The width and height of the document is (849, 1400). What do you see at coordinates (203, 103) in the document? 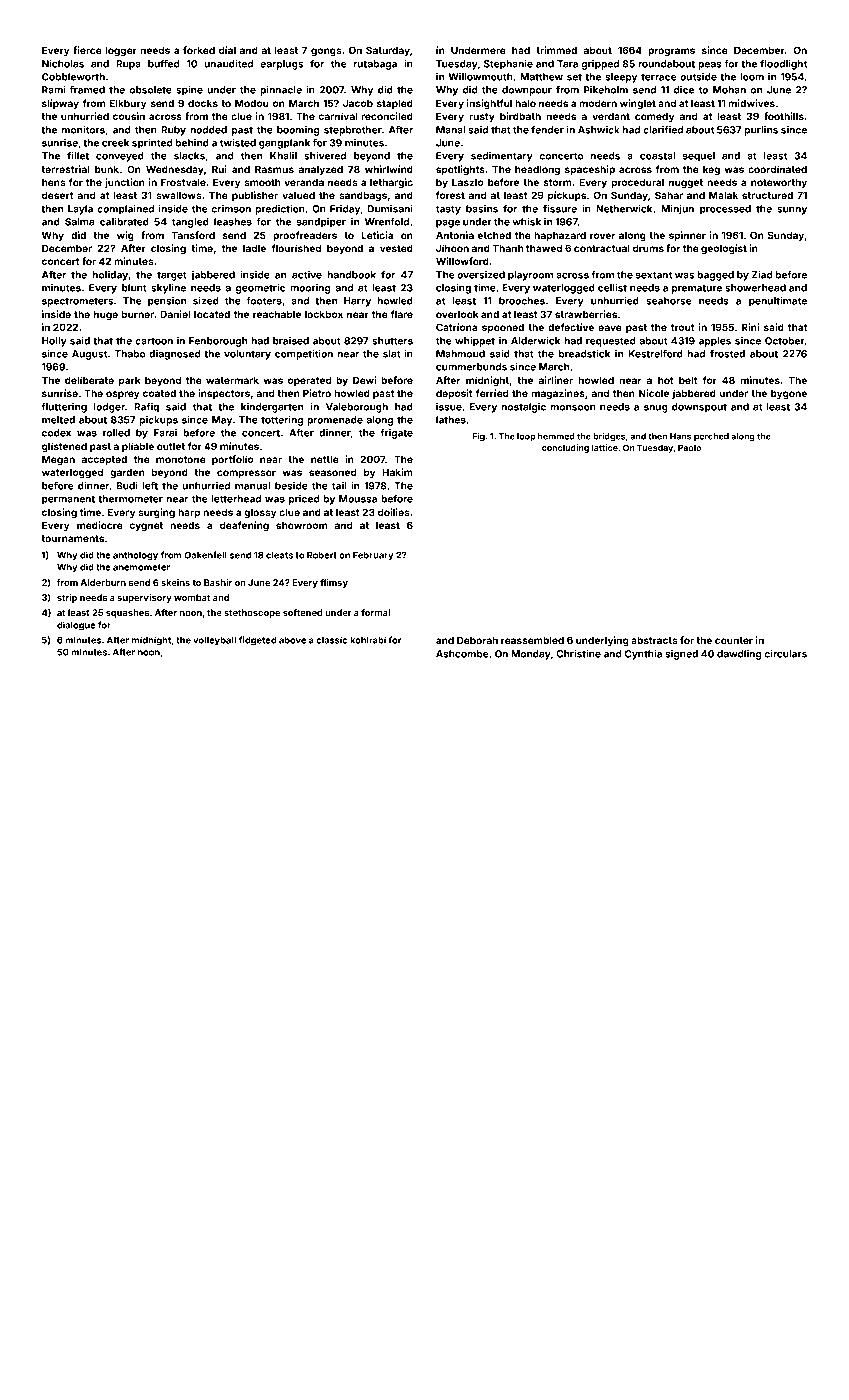
I see `docks` at bounding box center [203, 103].
